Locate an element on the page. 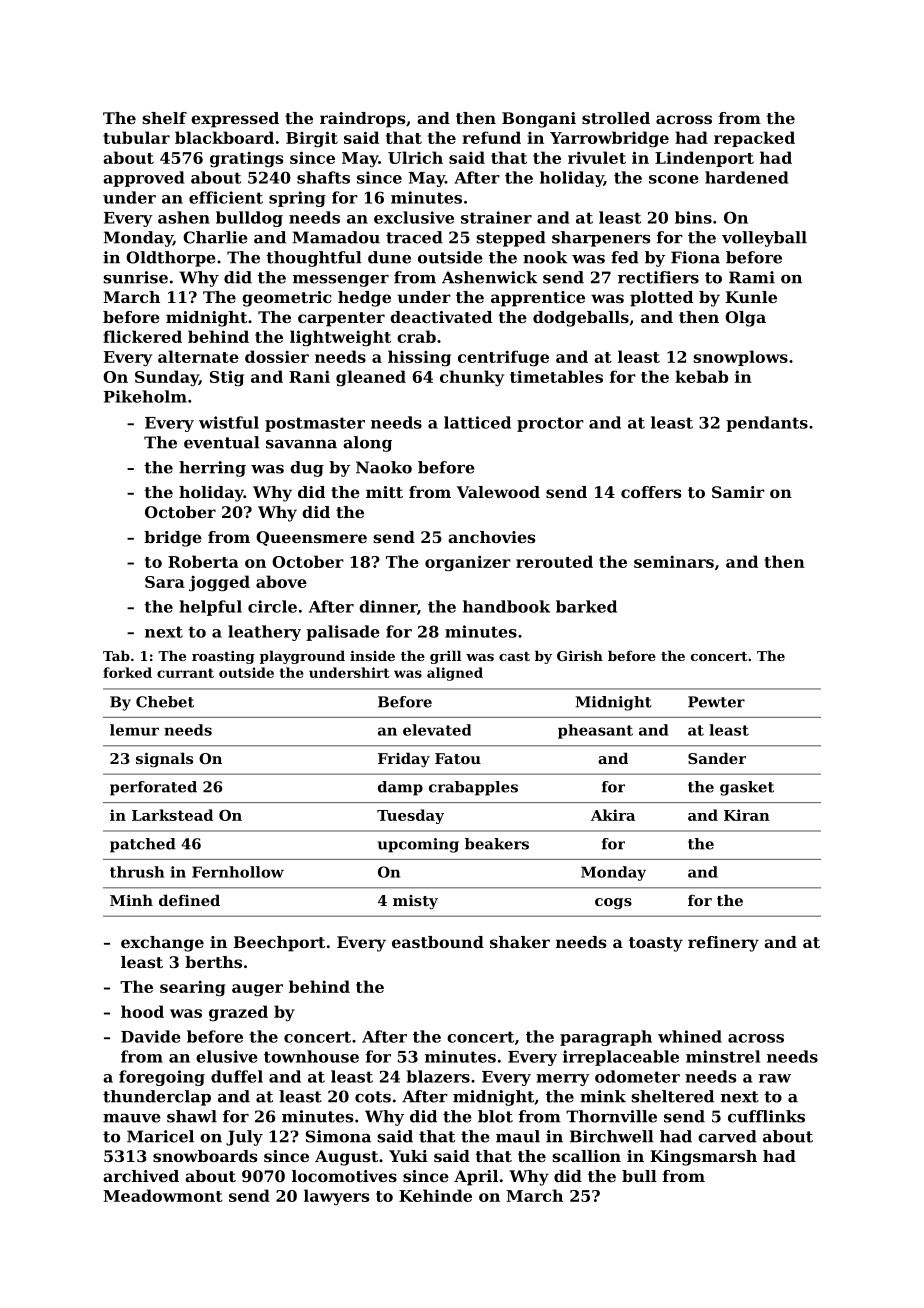  pendants is located at coordinates (767, 424).
